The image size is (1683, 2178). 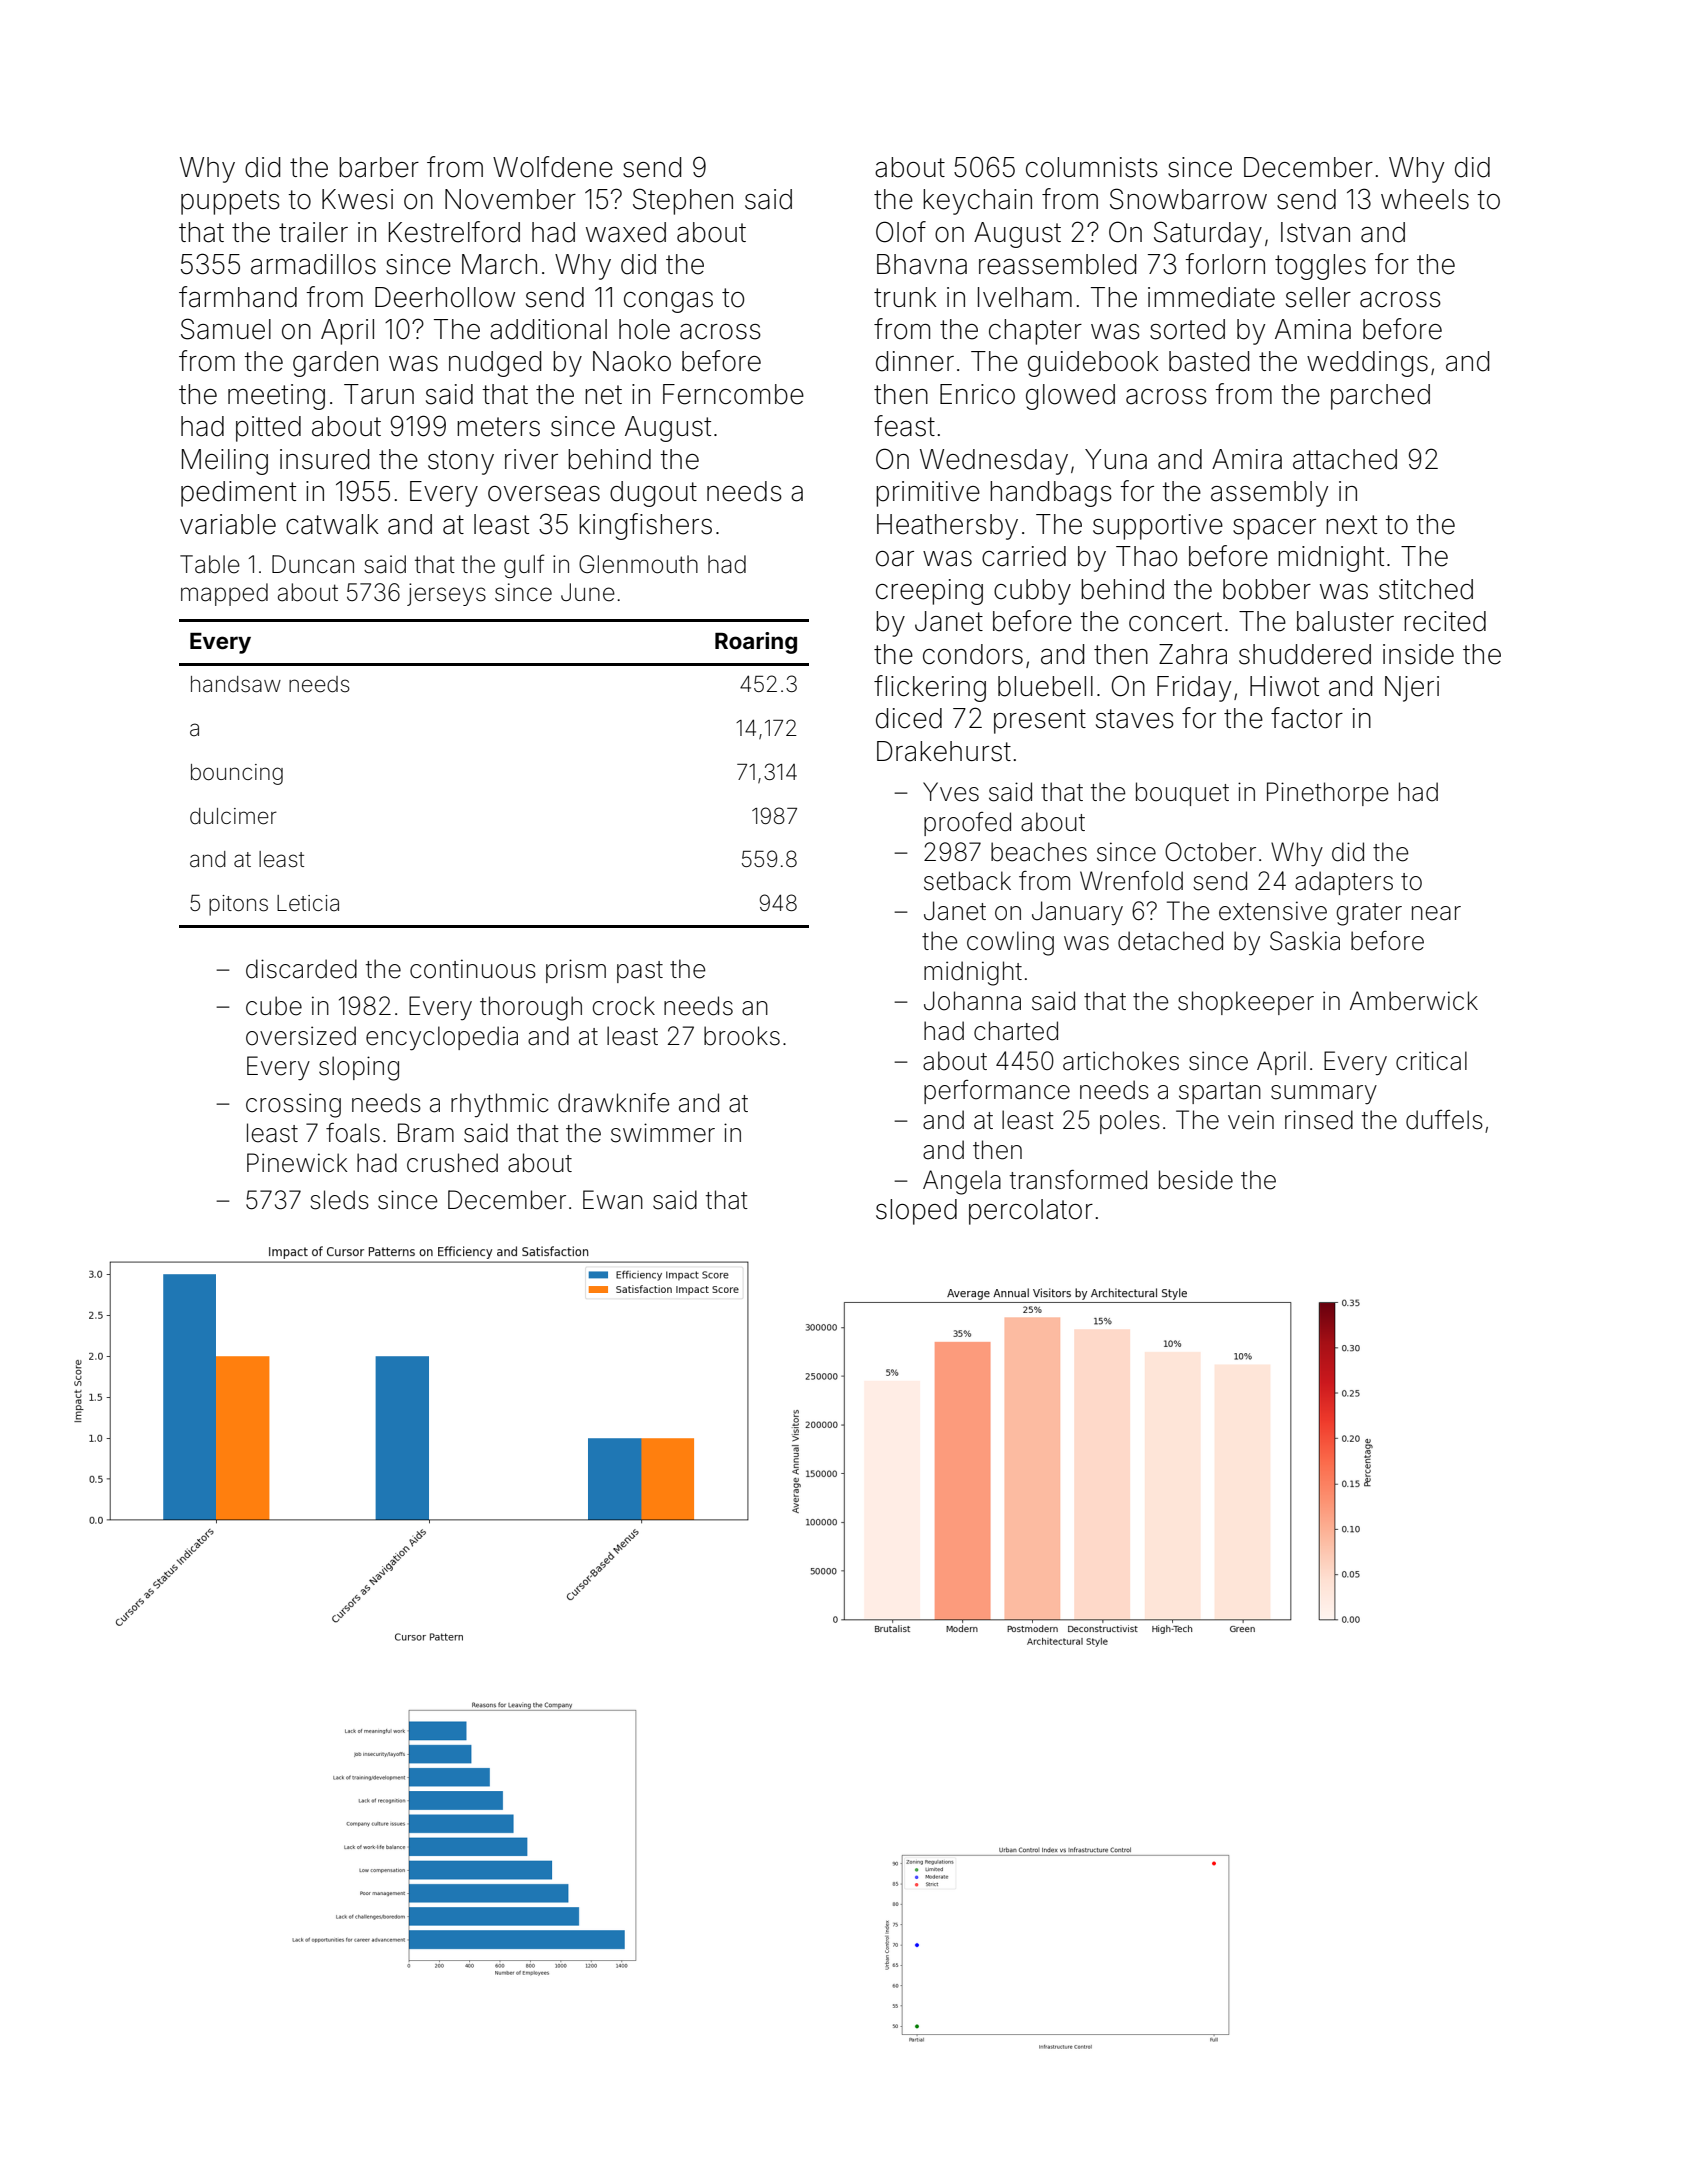 What do you see at coordinates (224, 594) in the image?
I see `mapped` at bounding box center [224, 594].
